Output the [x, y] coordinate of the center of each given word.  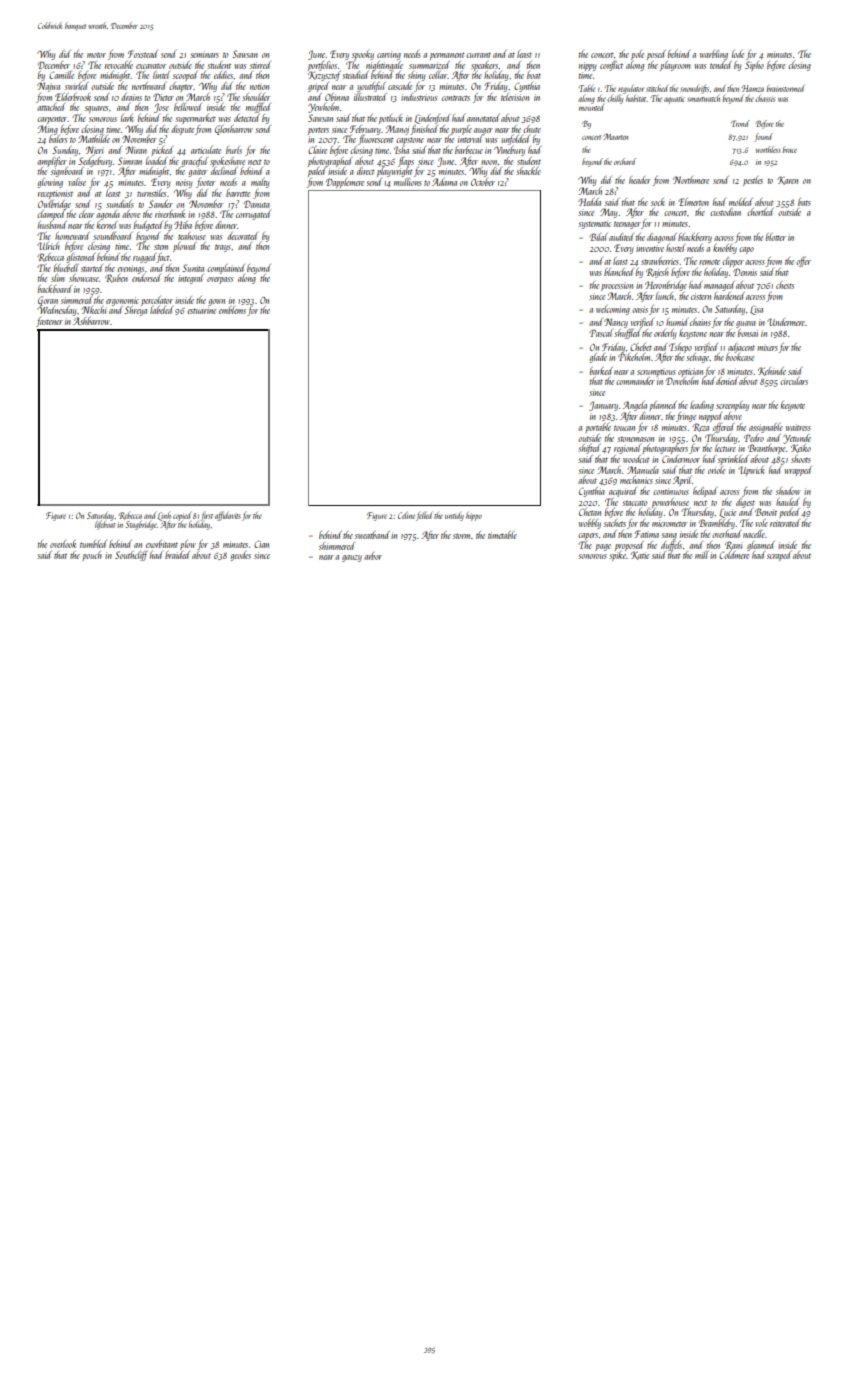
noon [489, 162]
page [603, 547]
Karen [787, 180]
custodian [725, 212]
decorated [242, 236]
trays [223, 248]
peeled [789, 513]
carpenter [52, 120]
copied [182, 516]
